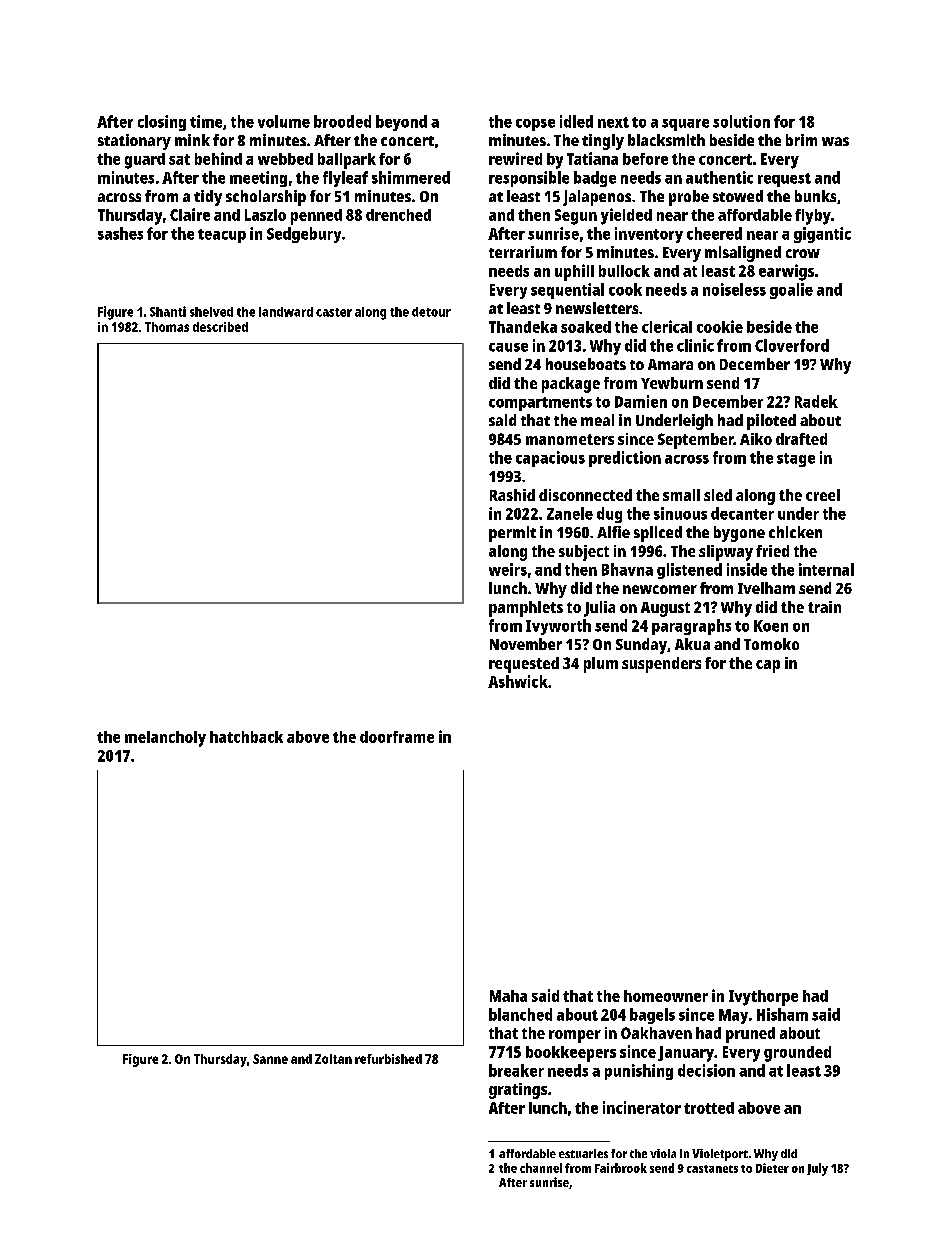 Image resolution: width=952 pixels, height=1233 pixels. Describe the element at coordinates (741, 121) in the screenshot. I see `solution` at that location.
